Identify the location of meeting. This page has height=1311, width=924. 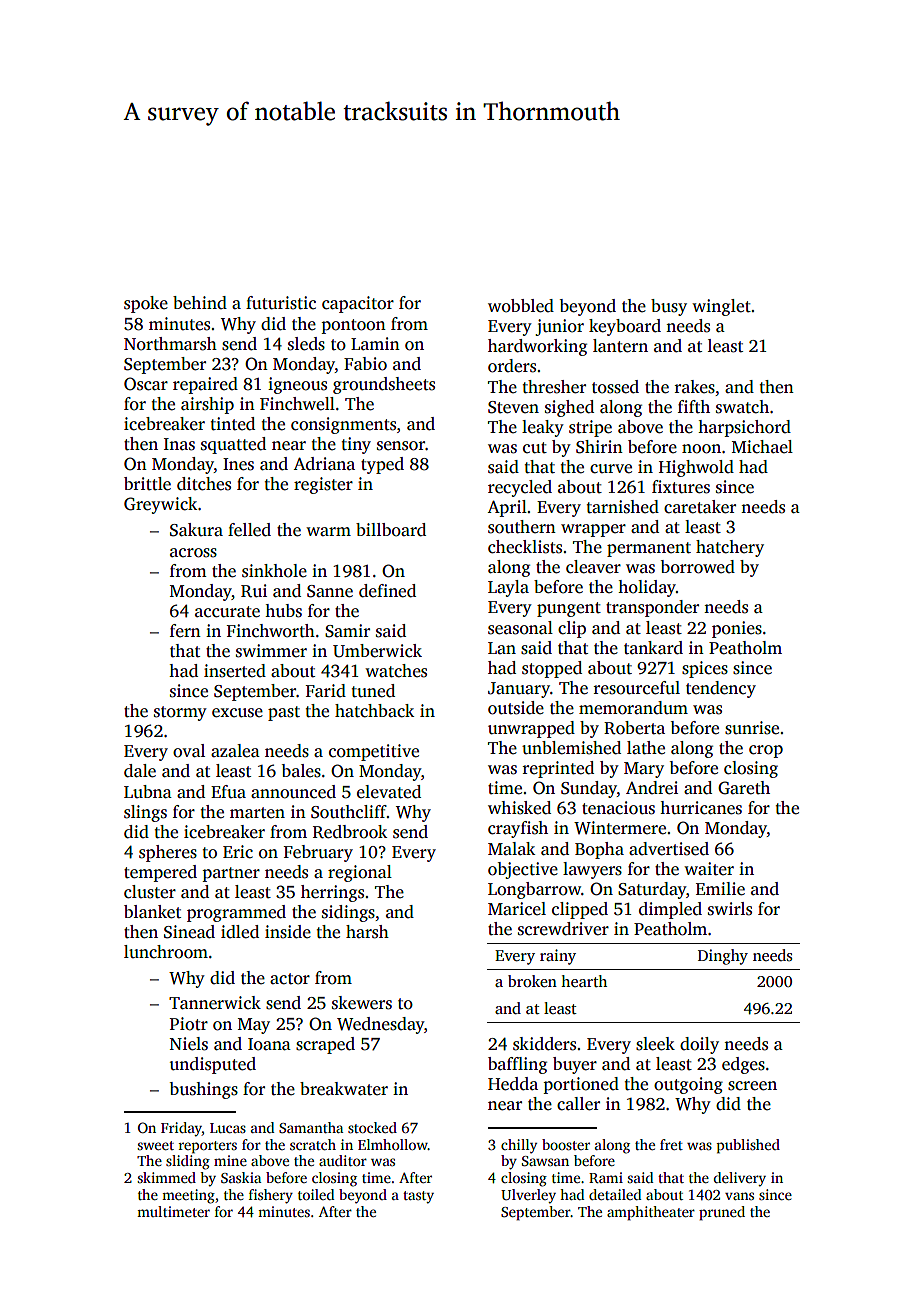
(188, 1196).
